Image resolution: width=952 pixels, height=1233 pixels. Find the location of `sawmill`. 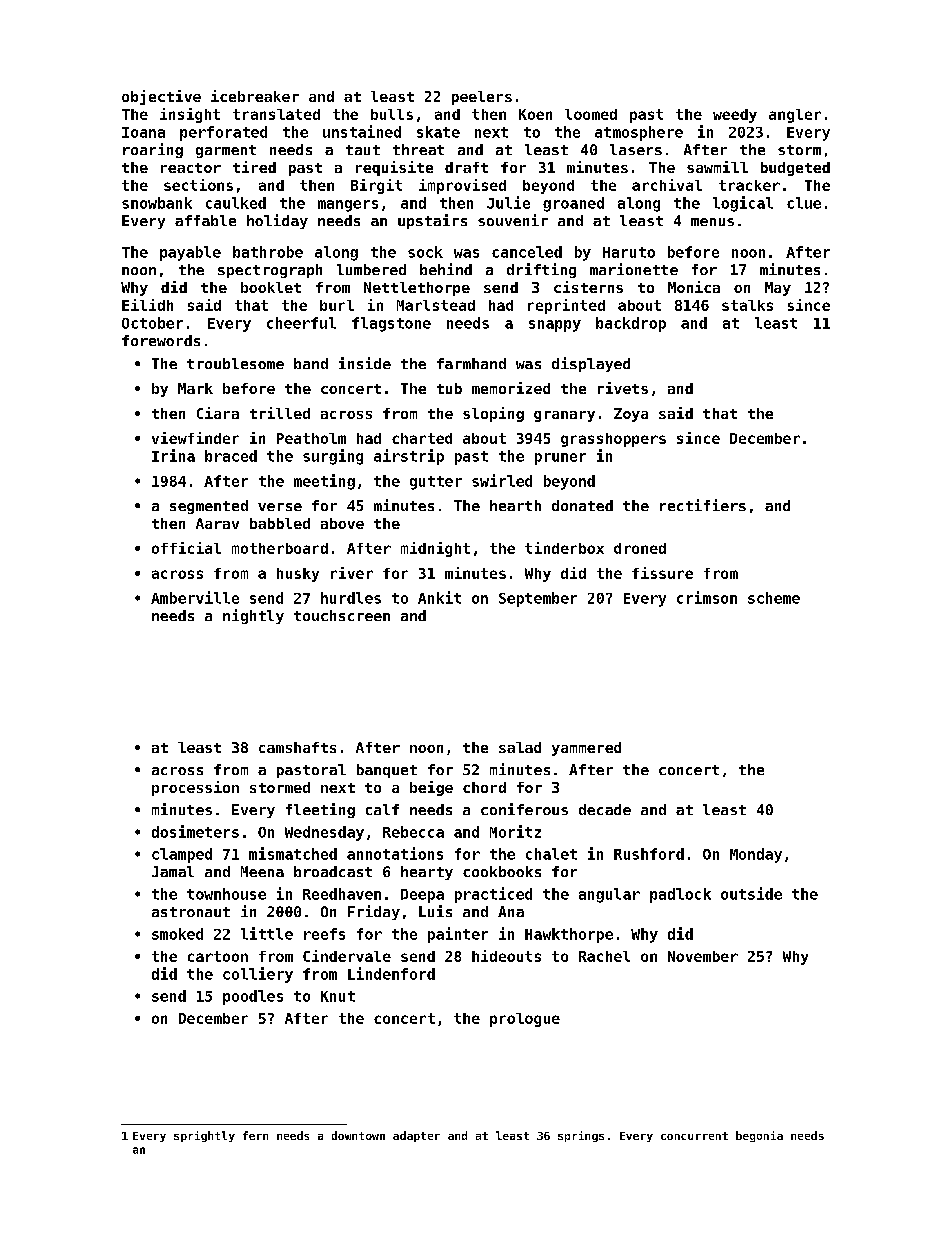

sawmill is located at coordinates (717, 167).
